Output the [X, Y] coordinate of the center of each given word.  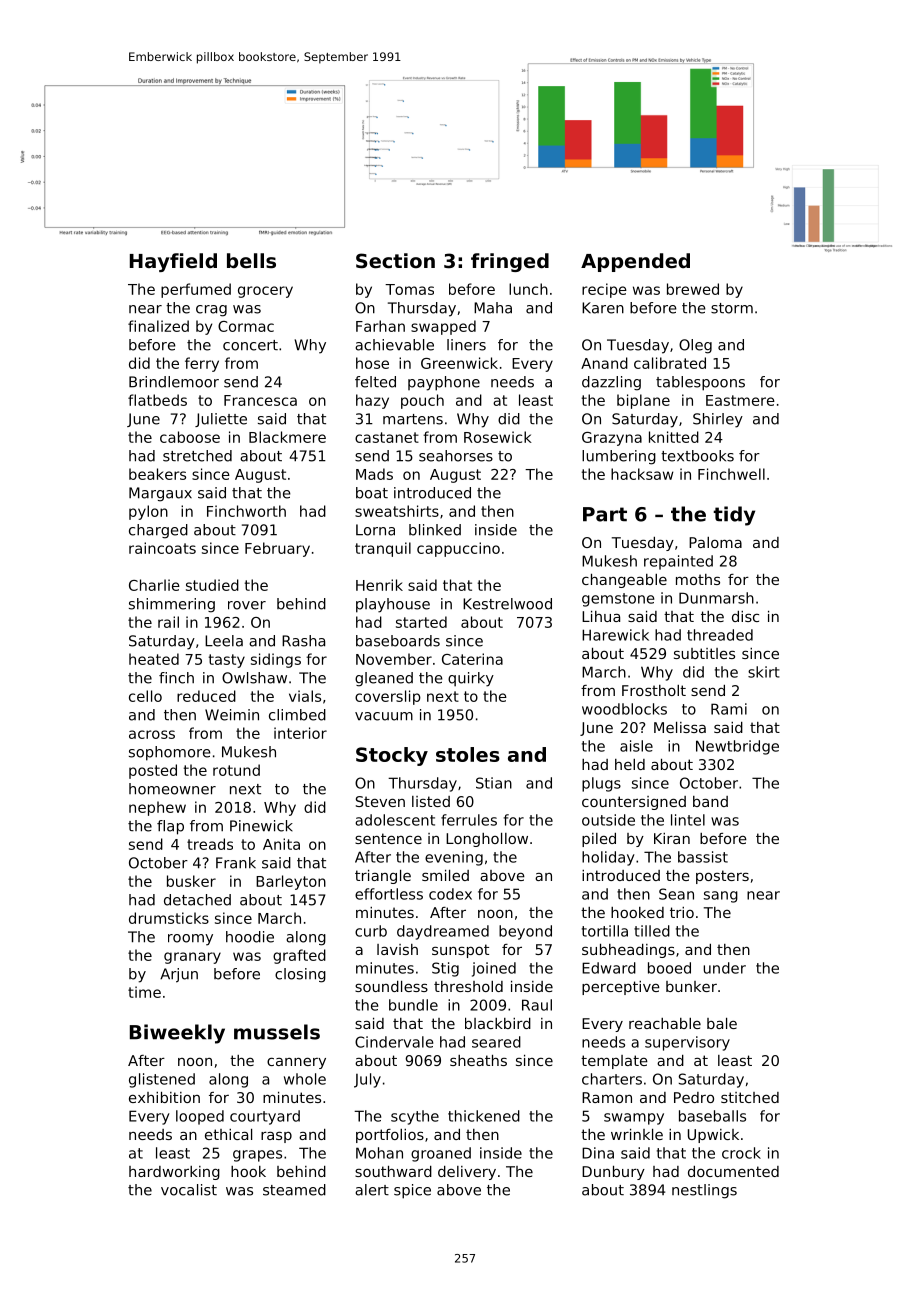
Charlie [154, 585]
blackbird [498, 1023]
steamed [294, 1190]
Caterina [472, 659]
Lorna [375, 530]
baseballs [712, 1116]
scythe [415, 1117]
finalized [158, 326]
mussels [277, 1032]
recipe [604, 290]
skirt [764, 672]
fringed [510, 262]
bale [722, 1023]
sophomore [170, 753]
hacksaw [642, 474]
